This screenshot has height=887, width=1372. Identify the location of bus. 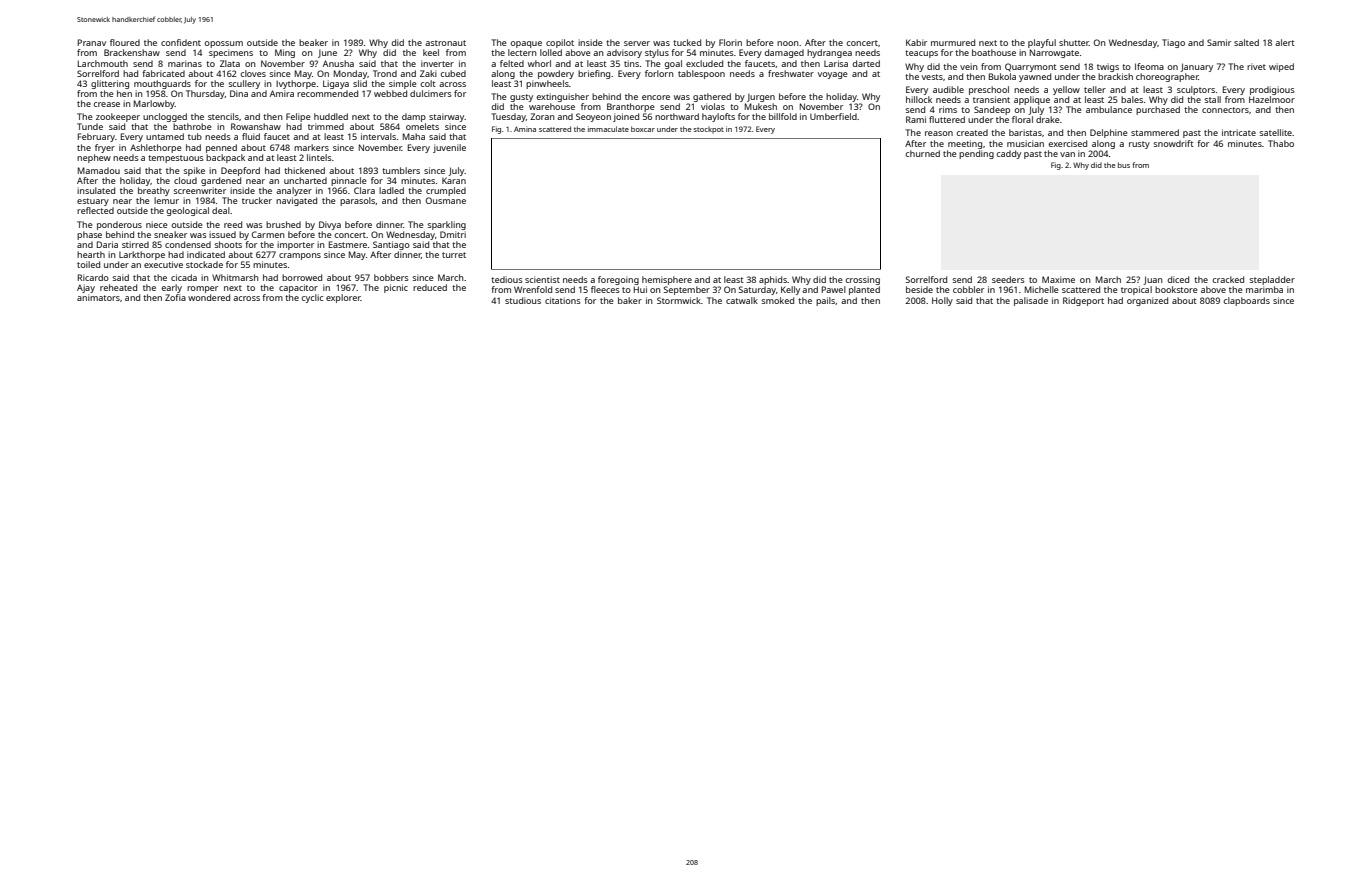
(1124, 165).
